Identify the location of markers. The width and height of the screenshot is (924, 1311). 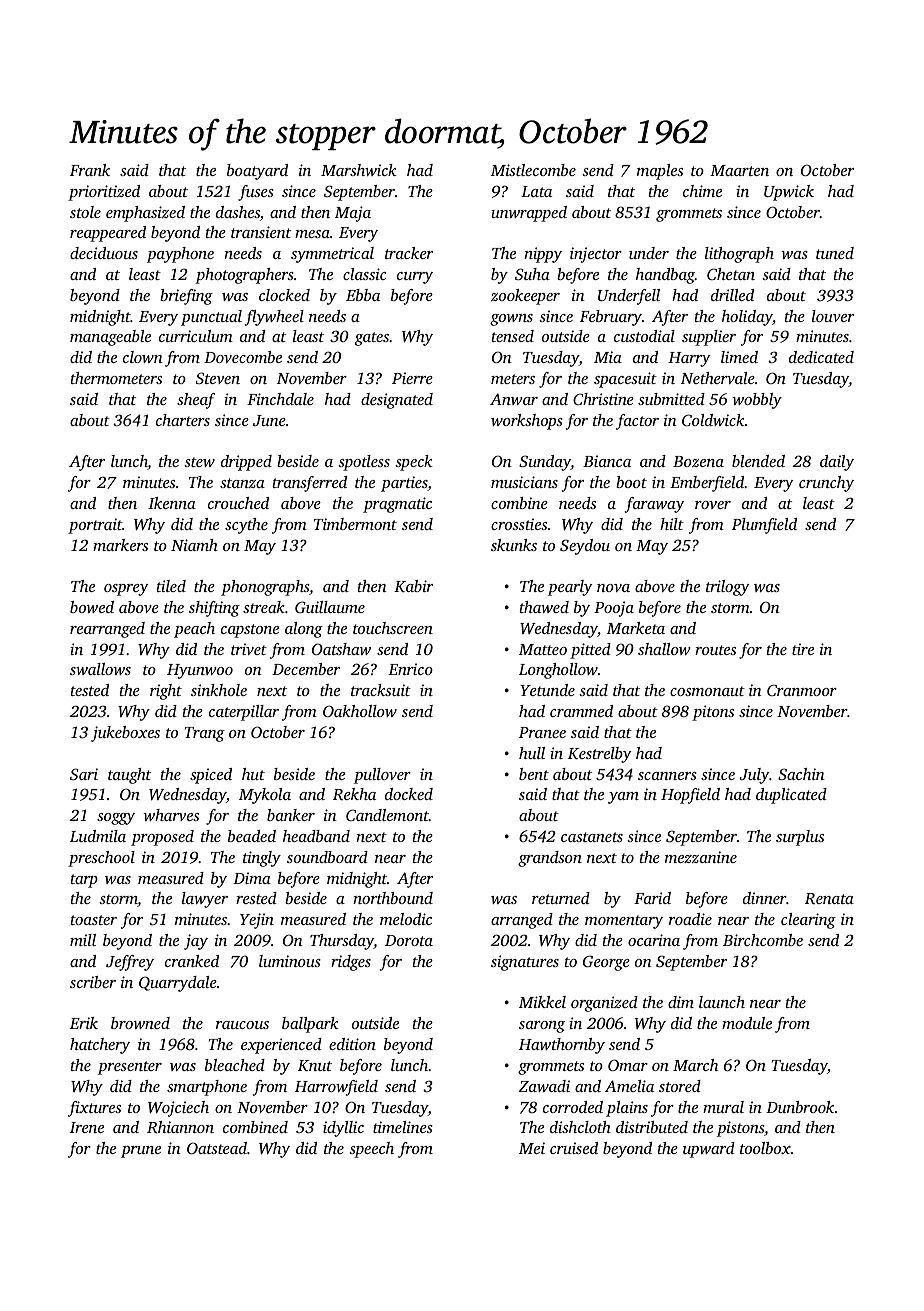
(120, 545).
